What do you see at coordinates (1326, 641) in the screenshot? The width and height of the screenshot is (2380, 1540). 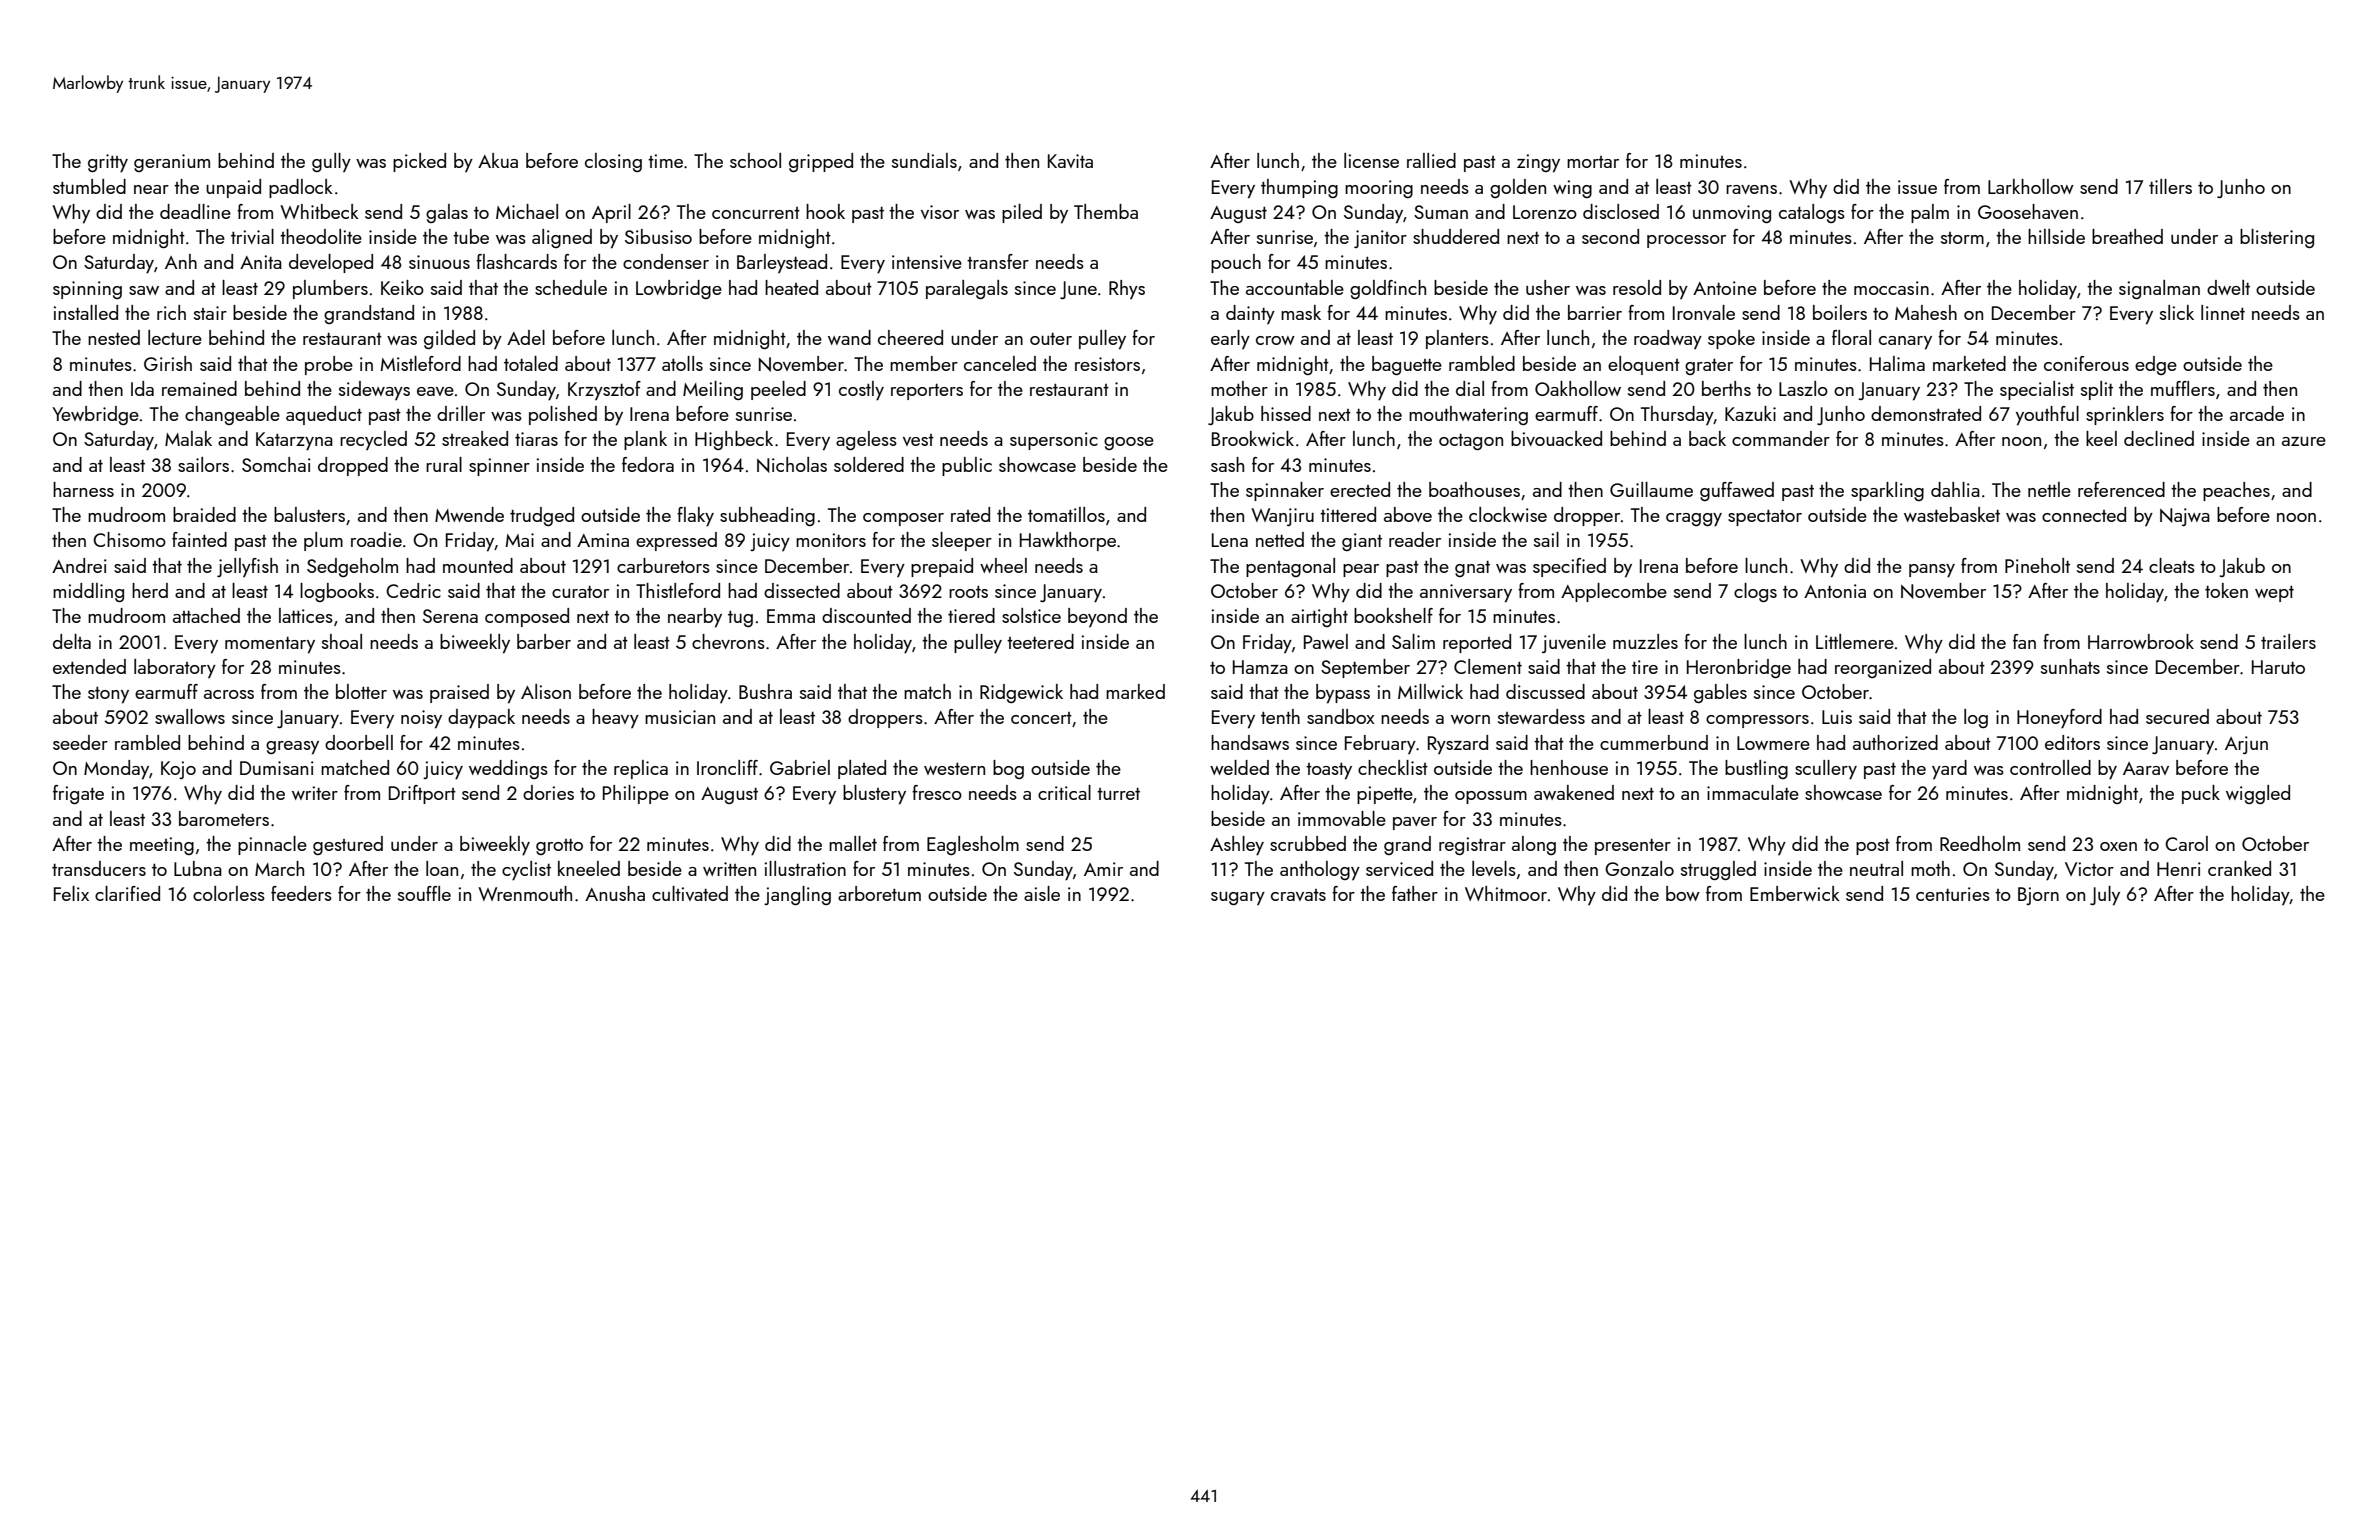 I see `Pawel` at bounding box center [1326, 641].
